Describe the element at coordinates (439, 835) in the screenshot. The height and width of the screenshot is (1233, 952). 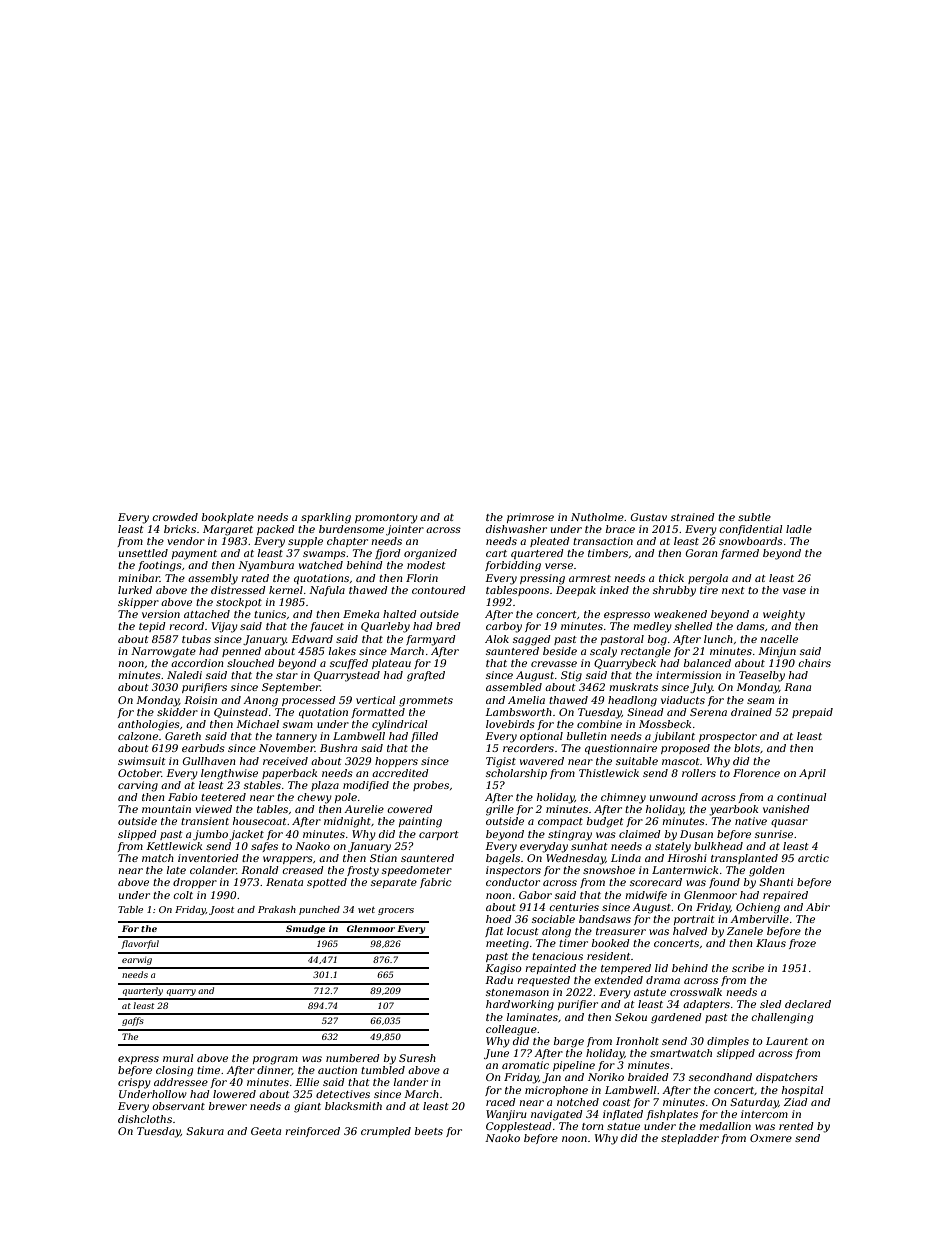
I see `carport` at that location.
